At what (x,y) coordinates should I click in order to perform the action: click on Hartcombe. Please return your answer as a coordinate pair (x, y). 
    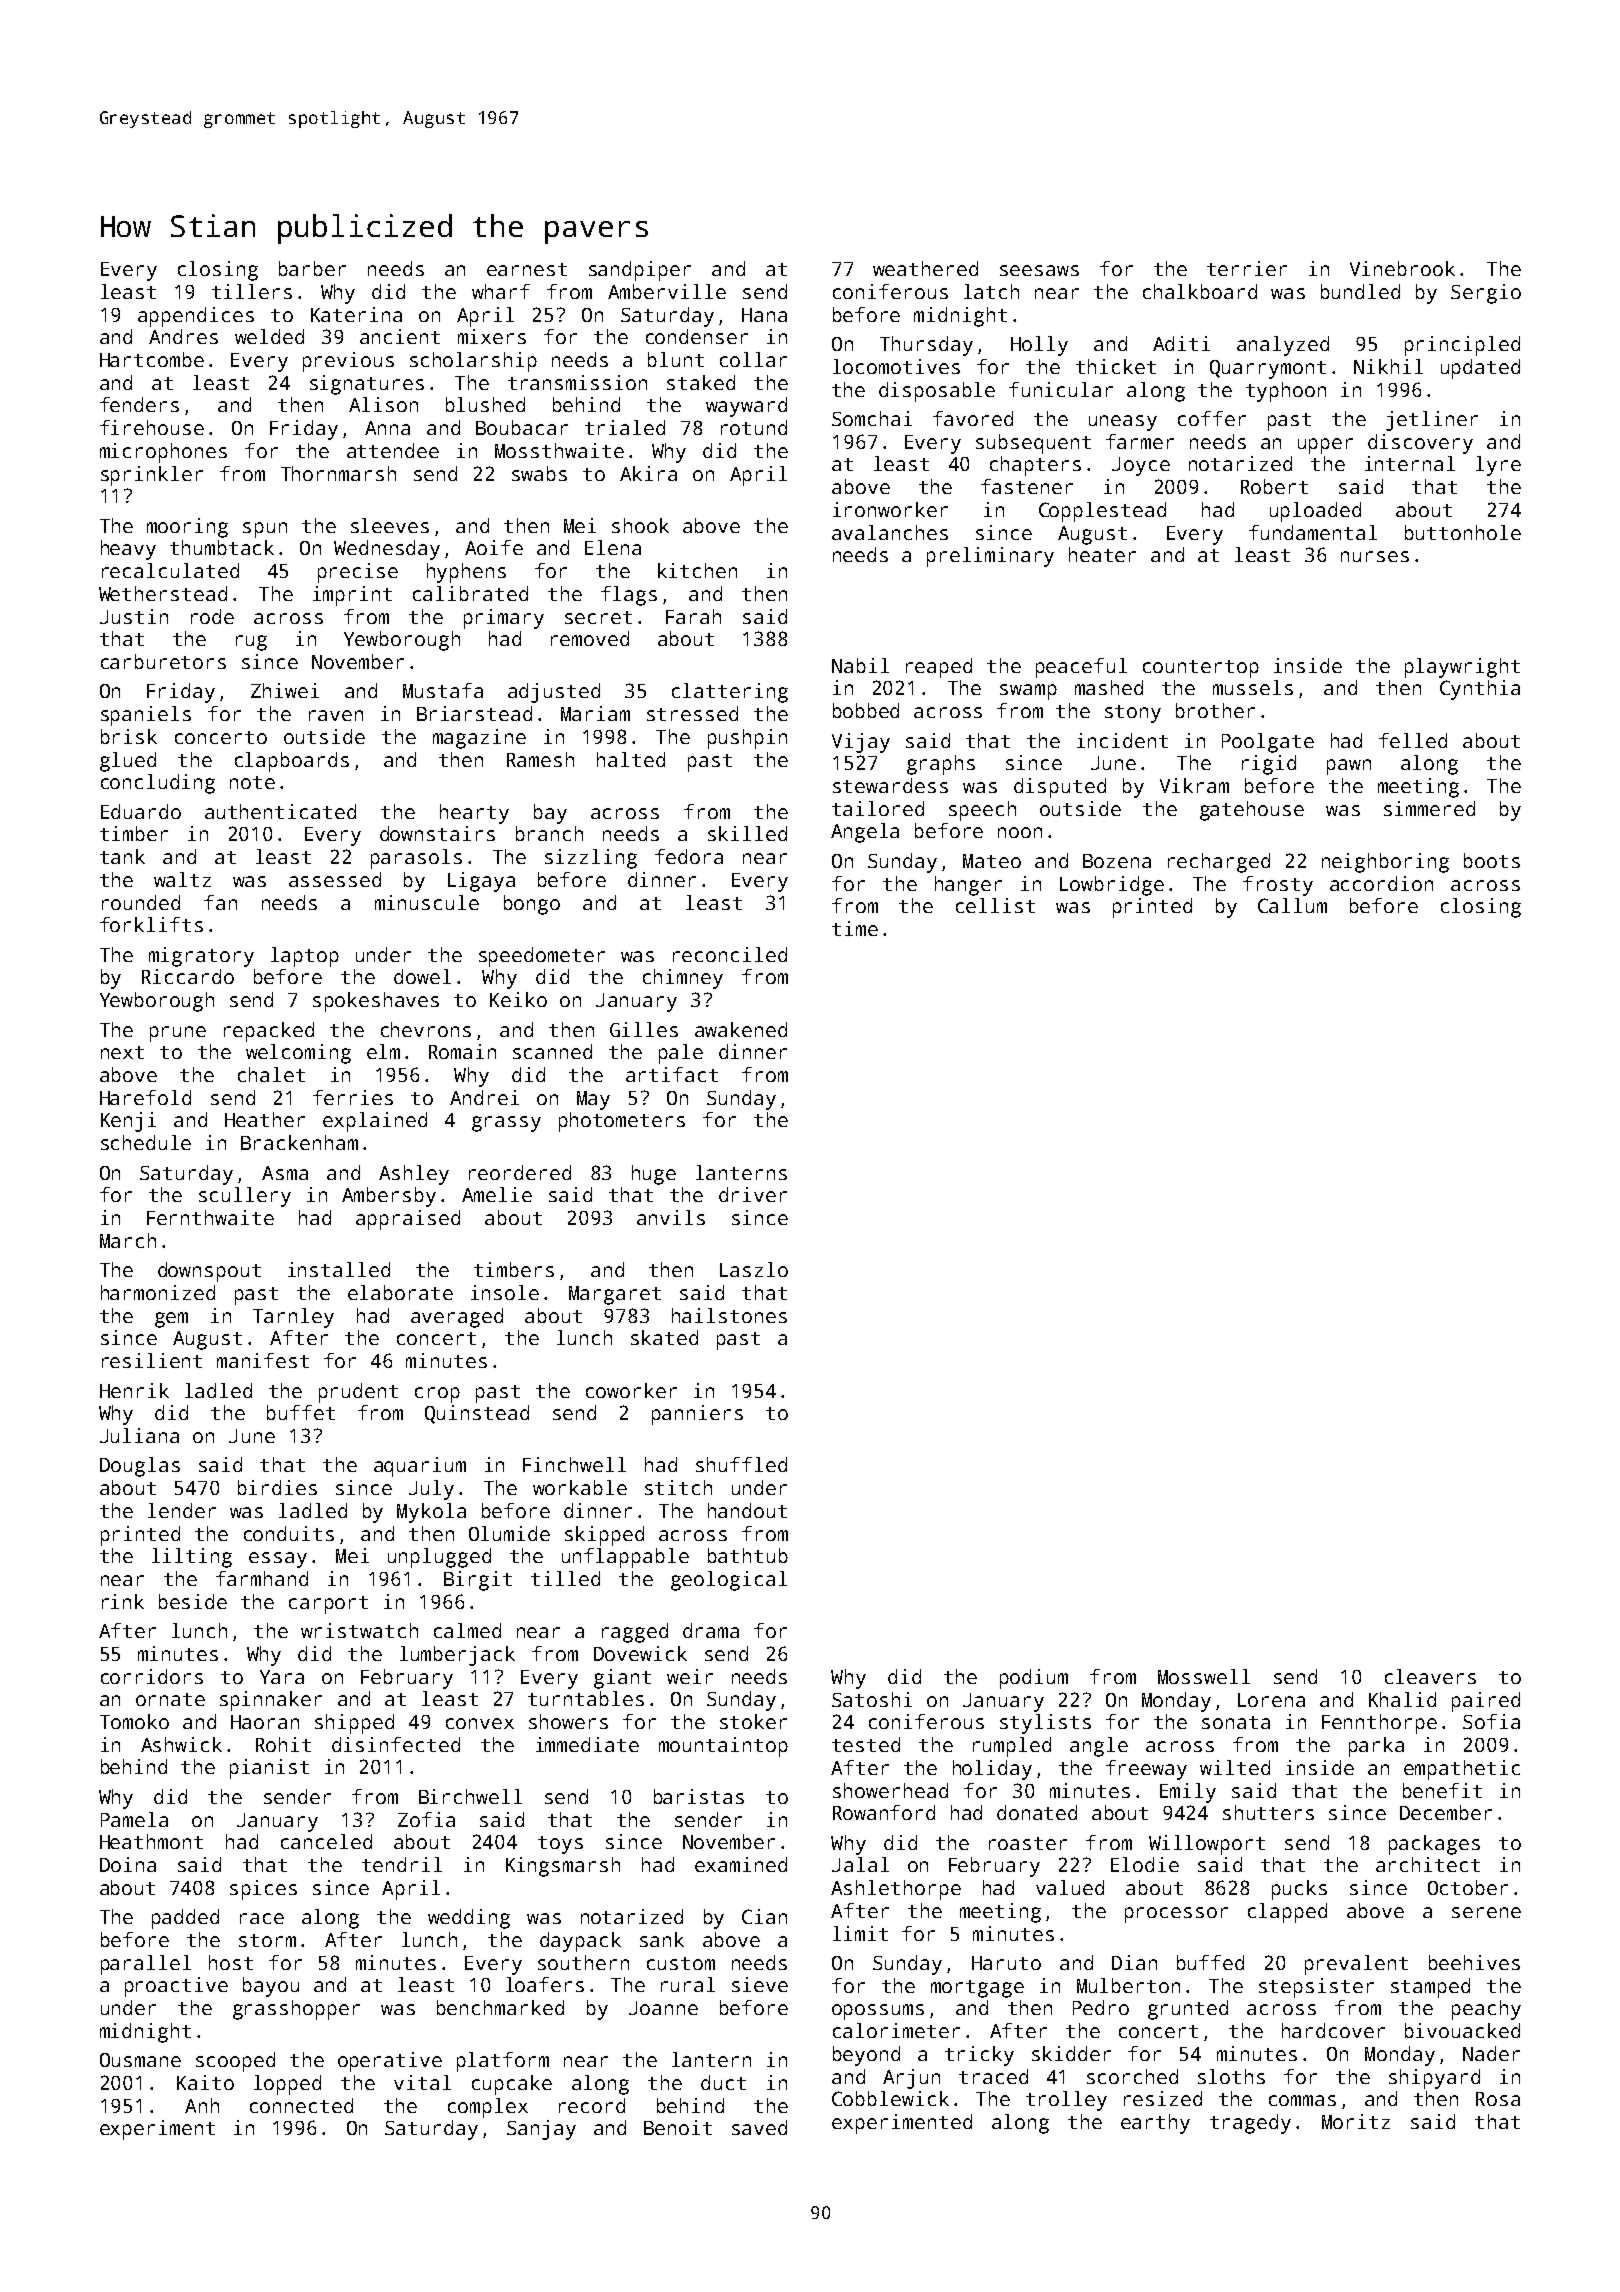
    Looking at the image, I should click on (152, 359).
